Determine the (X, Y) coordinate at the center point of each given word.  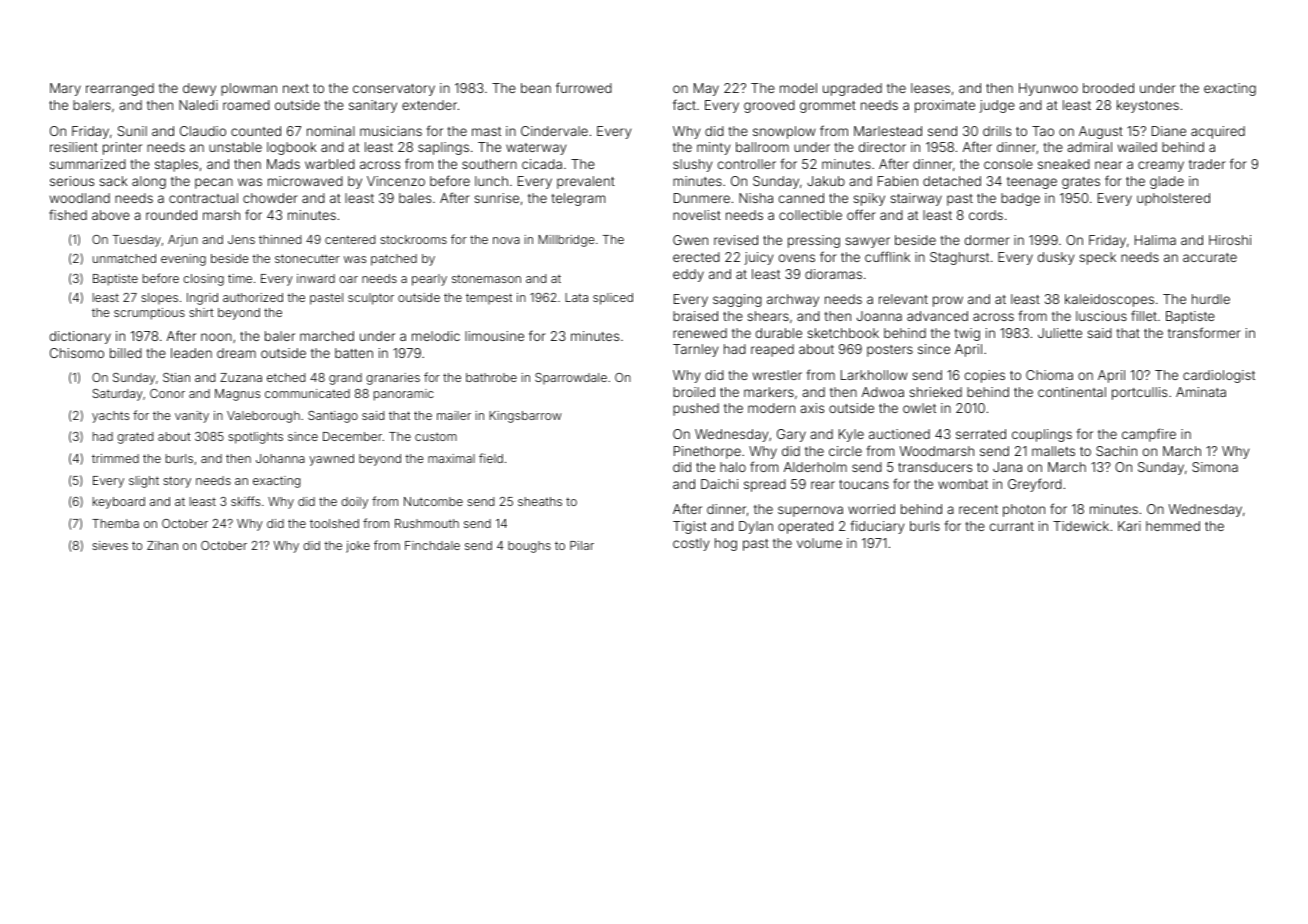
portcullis (1139, 393)
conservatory (394, 90)
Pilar (582, 545)
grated (135, 438)
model (798, 88)
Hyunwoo (1048, 89)
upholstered (1173, 199)
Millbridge (566, 241)
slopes (159, 298)
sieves (110, 545)
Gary (791, 435)
